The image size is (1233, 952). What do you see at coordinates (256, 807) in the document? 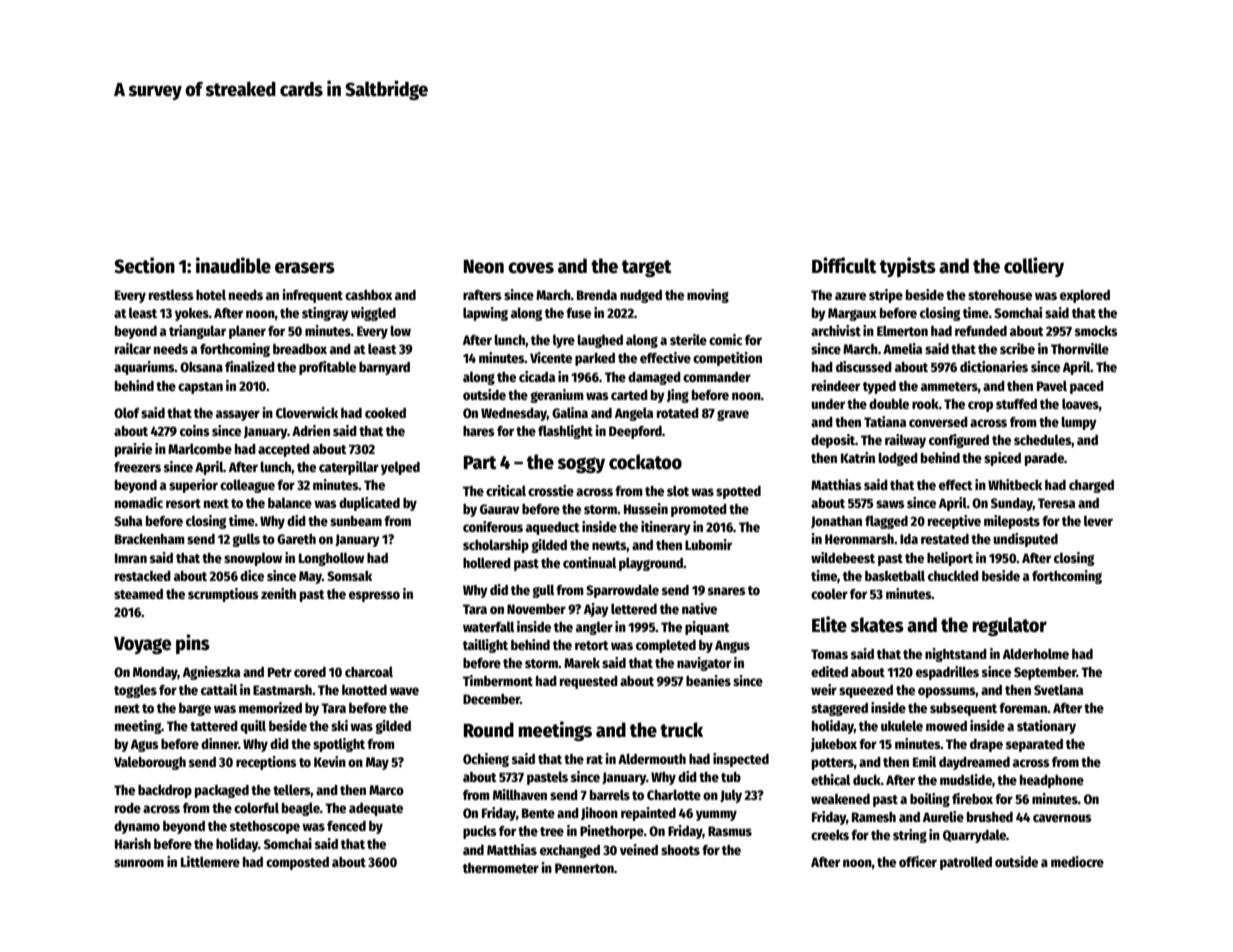
I see `colorful` at bounding box center [256, 807].
